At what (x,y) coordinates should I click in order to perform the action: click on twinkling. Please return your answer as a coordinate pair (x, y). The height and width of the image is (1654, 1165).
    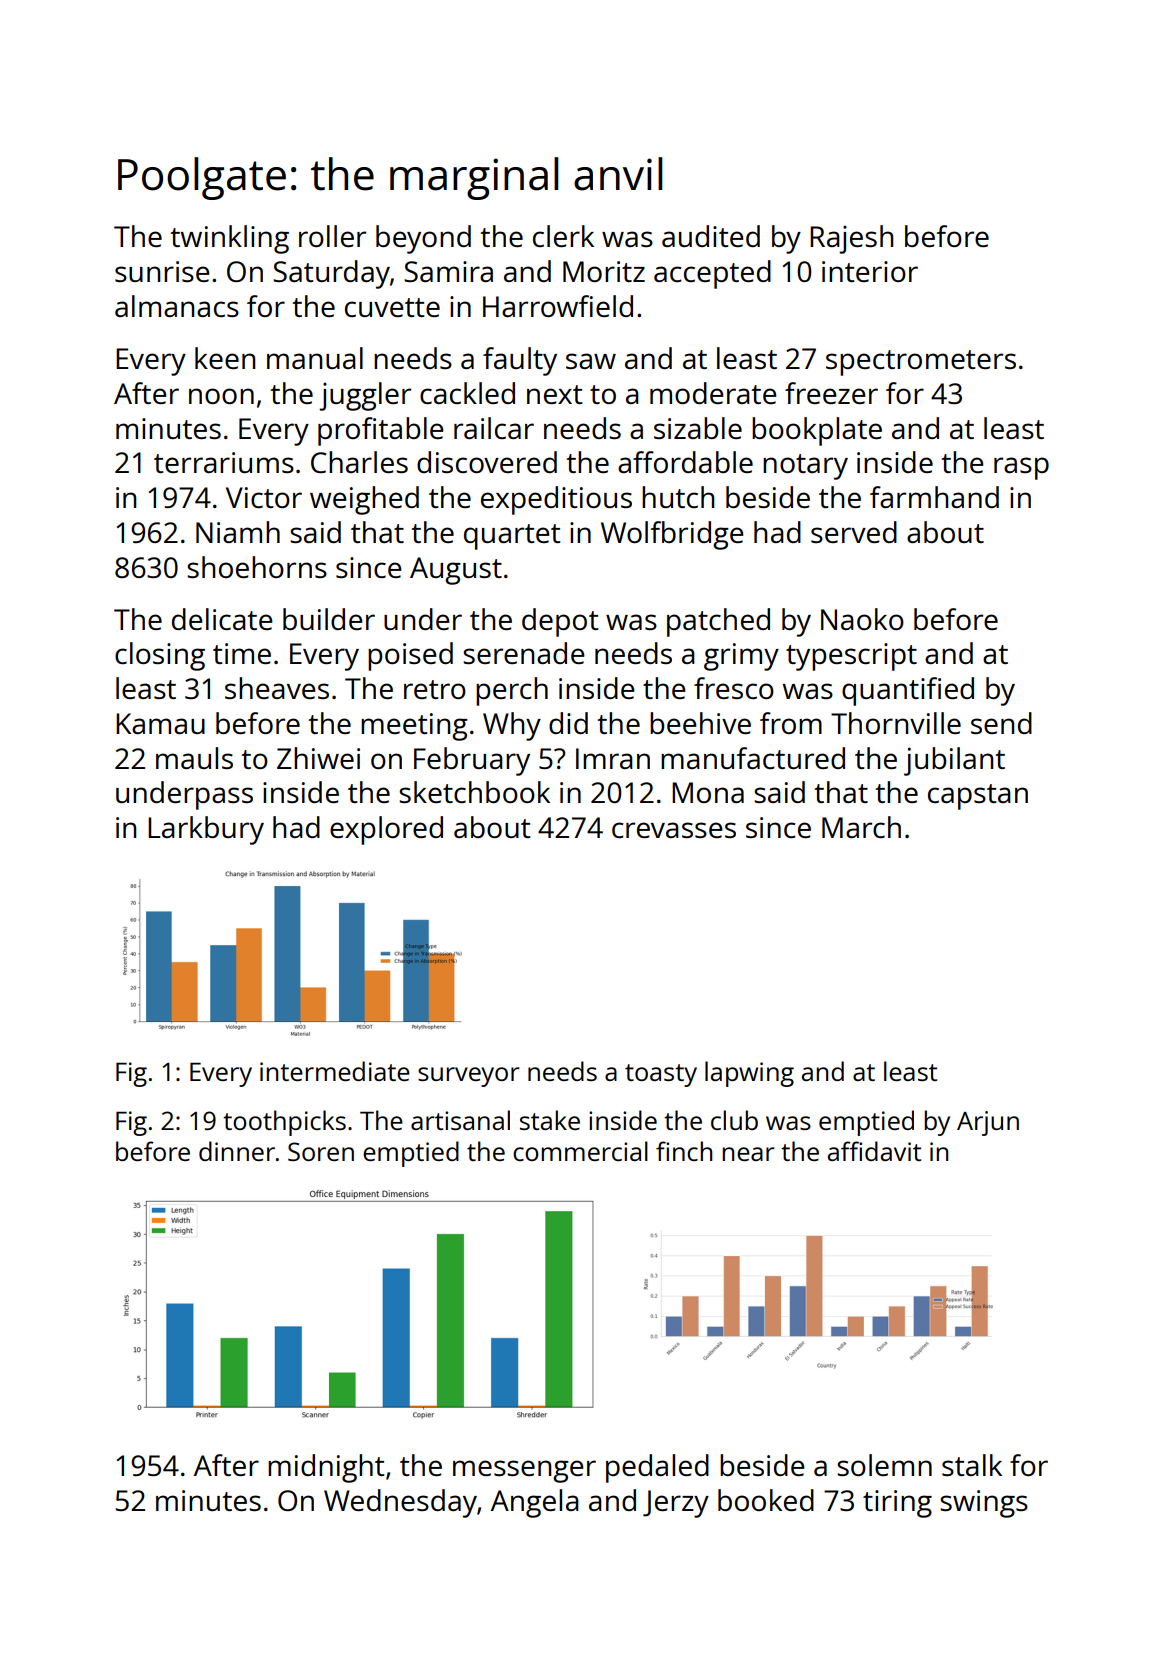
    Looking at the image, I should click on (230, 239).
